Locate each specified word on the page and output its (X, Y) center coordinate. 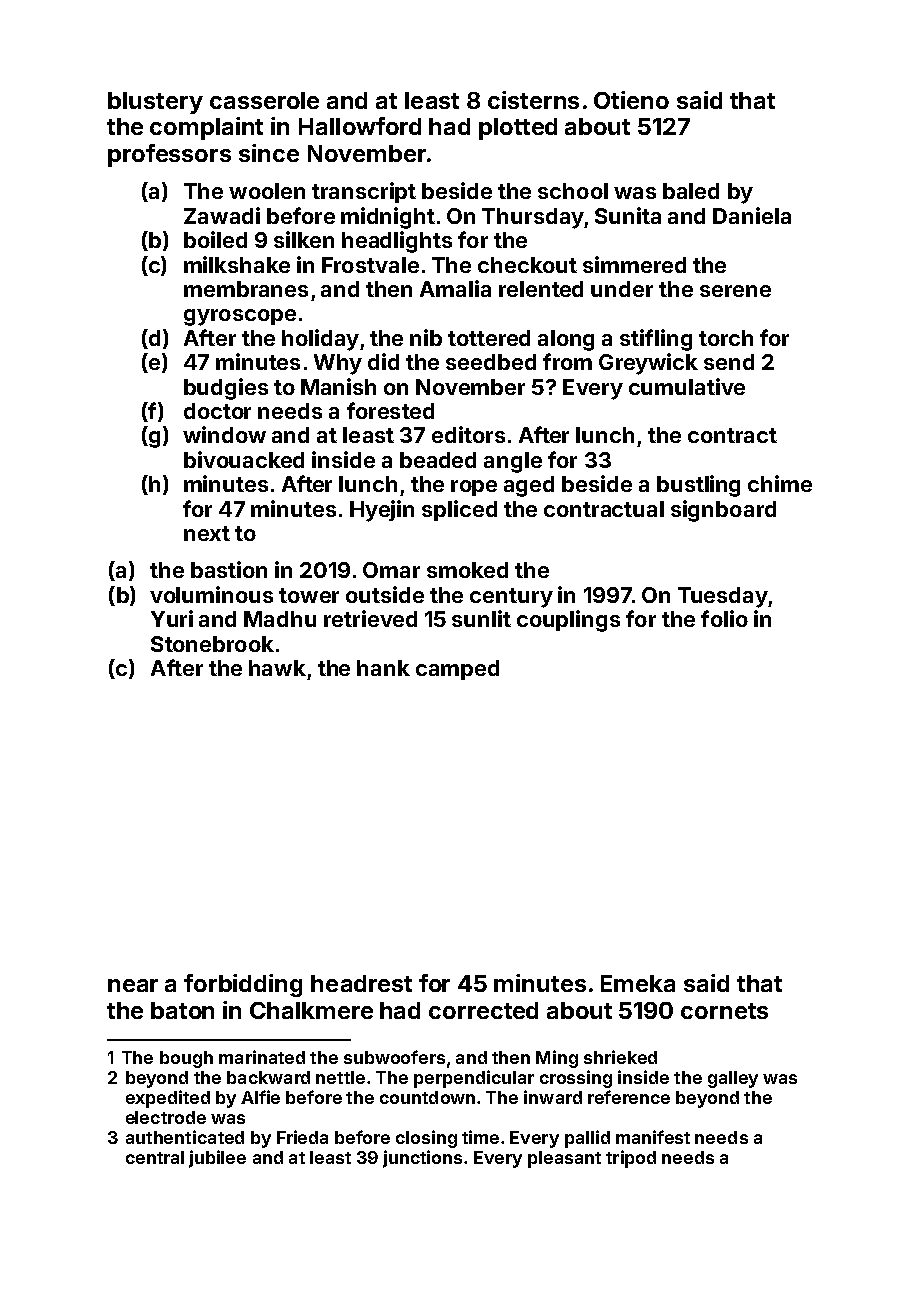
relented (541, 289)
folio (724, 618)
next (207, 533)
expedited (168, 1099)
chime (780, 483)
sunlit (481, 618)
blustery (155, 103)
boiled (215, 239)
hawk (277, 668)
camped (457, 670)
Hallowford (360, 126)
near (133, 985)
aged (529, 486)
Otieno (631, 100)
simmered (634, 264)
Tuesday (723, 597)
